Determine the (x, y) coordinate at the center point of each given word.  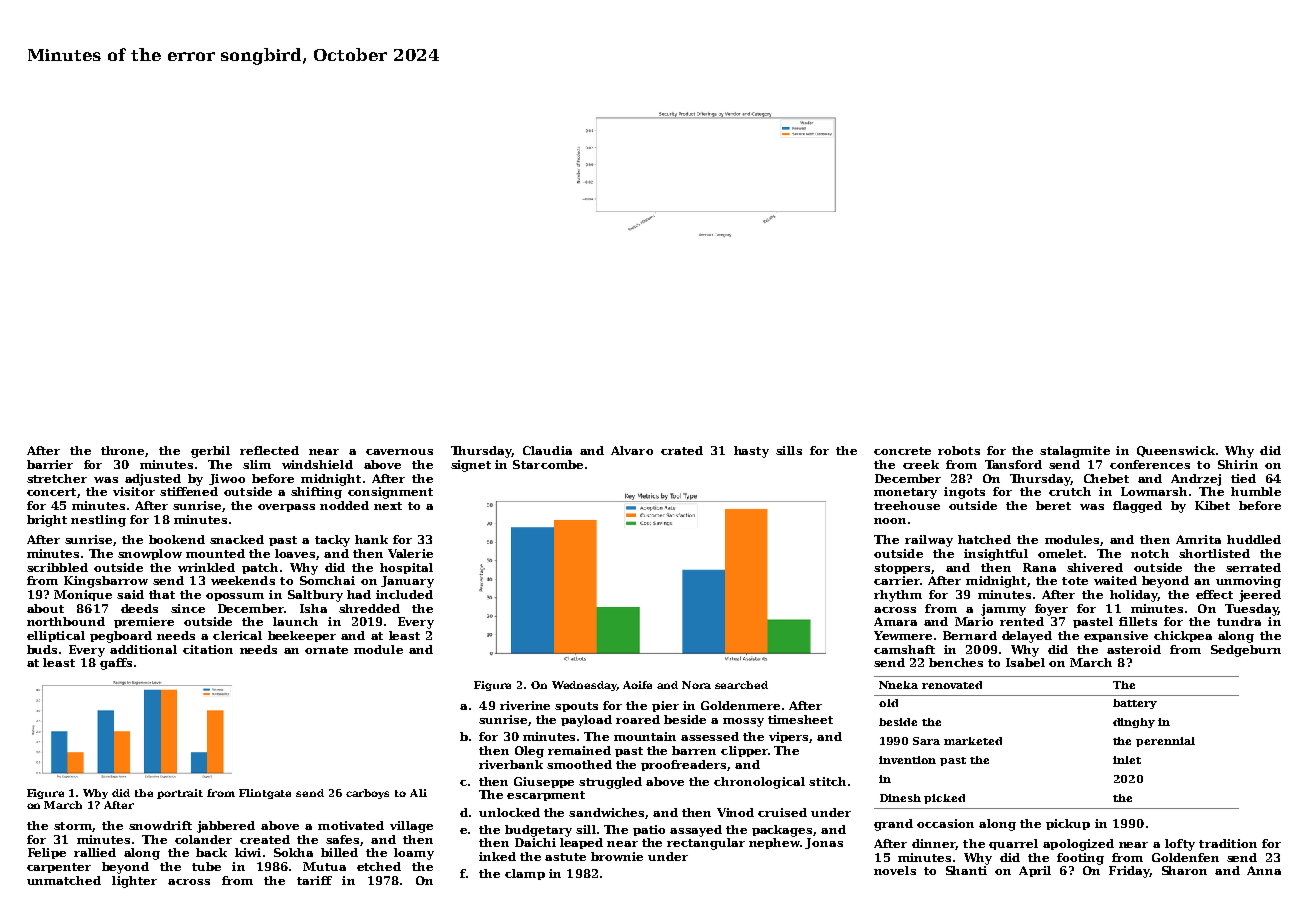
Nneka (898, 685)
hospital (406, 568)
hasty (751, 452)
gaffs (116, 664)
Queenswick (1176, 451)
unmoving (1248, 582)
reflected (269, 450)
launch (295, 621)
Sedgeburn (1246, 651)
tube (206, 866)
